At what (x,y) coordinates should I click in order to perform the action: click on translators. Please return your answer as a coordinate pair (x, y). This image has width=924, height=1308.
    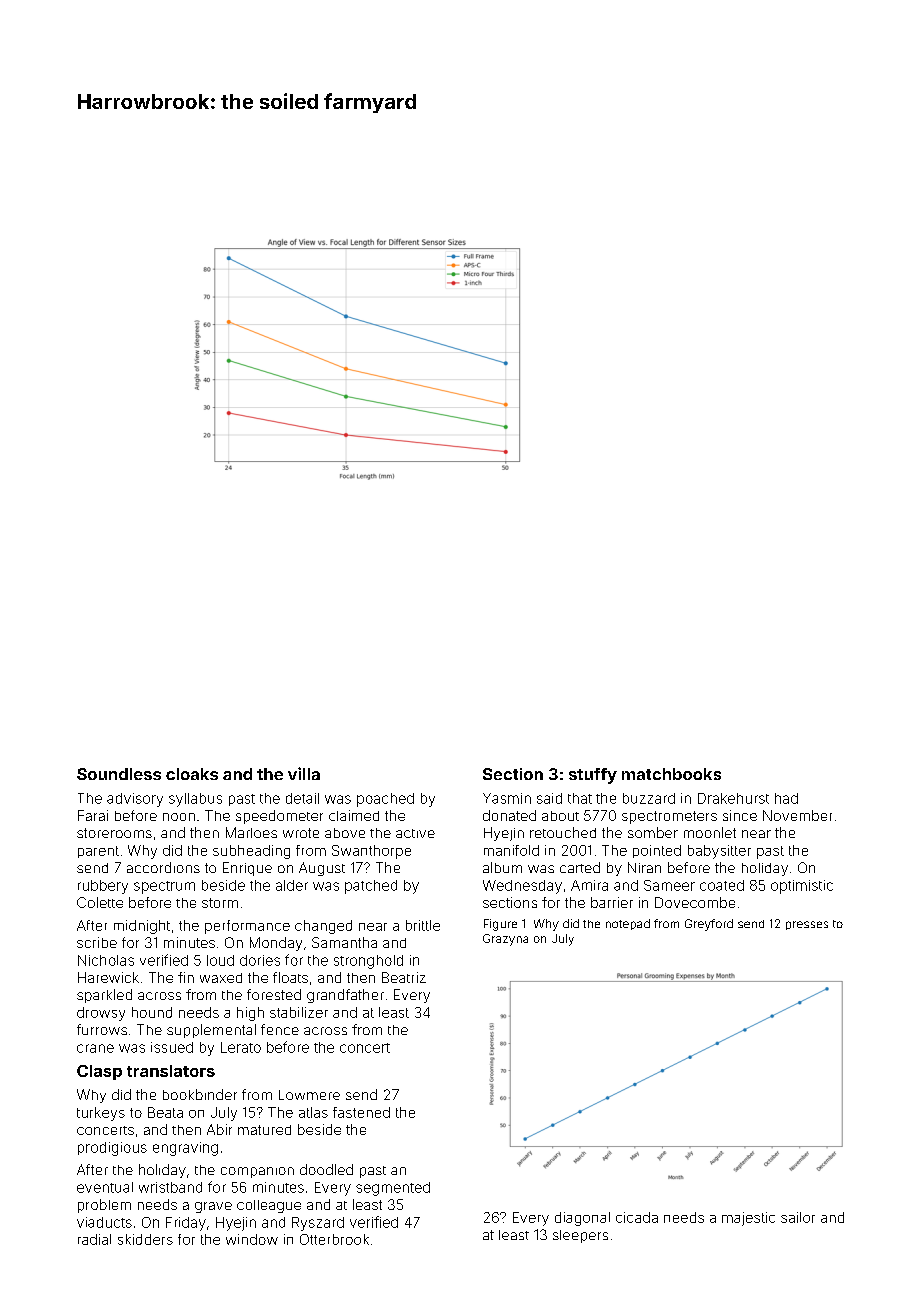
    Looking at the image, I should click on (171, 1071).
